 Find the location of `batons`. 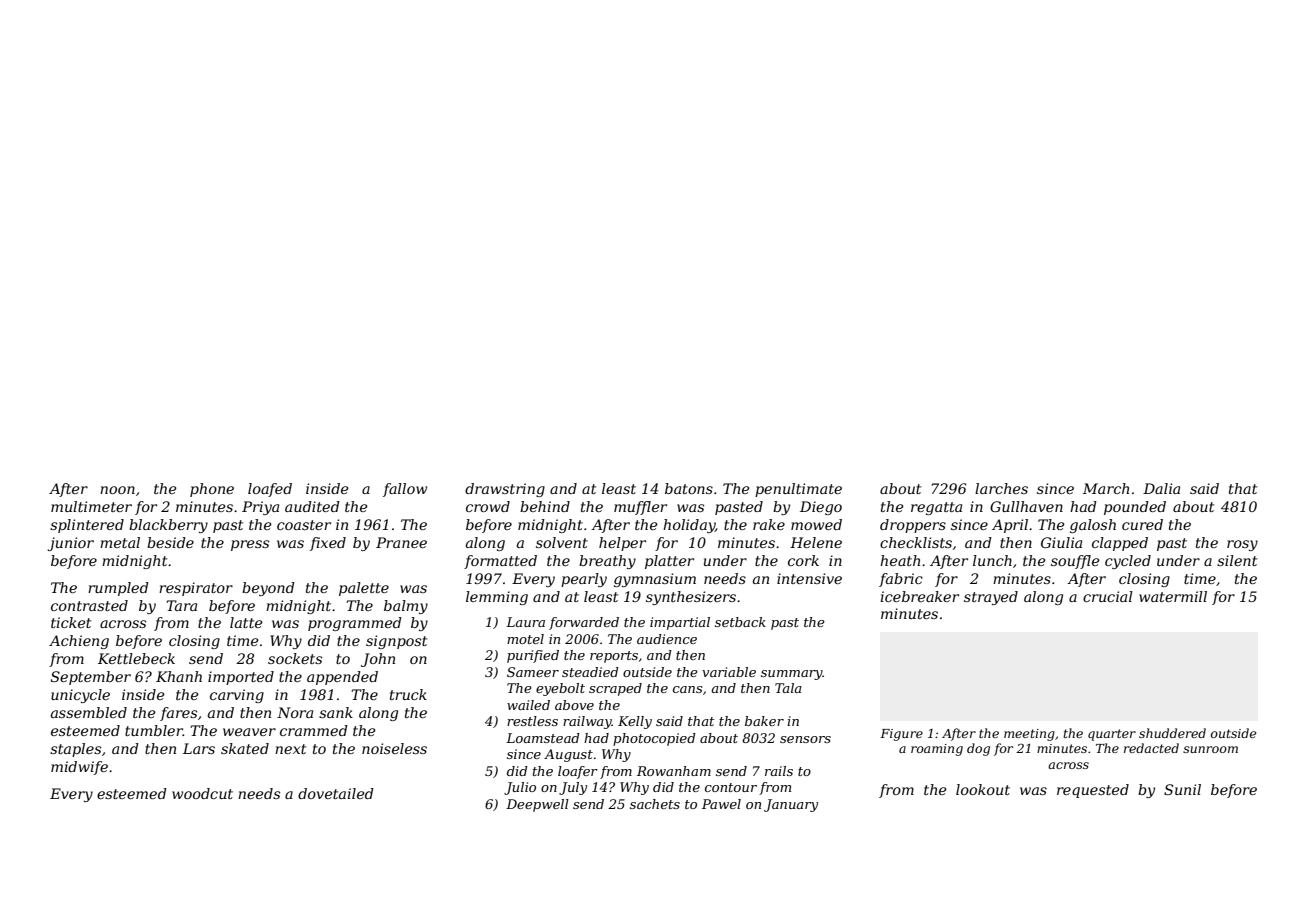

batons is located at coordinates (689, 488).
